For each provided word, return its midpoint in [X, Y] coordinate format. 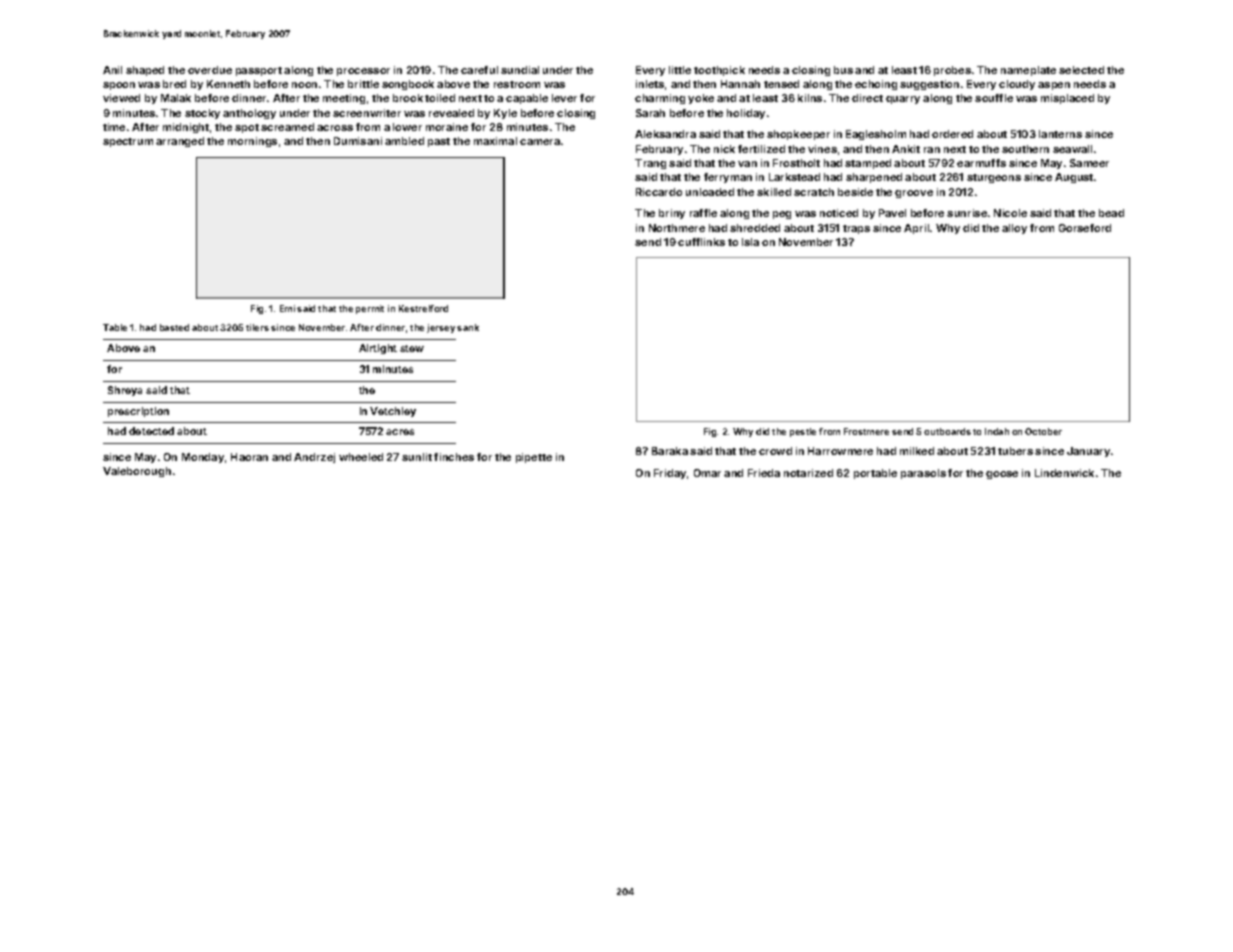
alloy [1014, 229]
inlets [650, 84]
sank [468, 327]
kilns [810, 98]
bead [1111, 213]
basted [174, 327]
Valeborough [137, 472]
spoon [119, 86]
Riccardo [659, 192]
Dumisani [358, 141]
